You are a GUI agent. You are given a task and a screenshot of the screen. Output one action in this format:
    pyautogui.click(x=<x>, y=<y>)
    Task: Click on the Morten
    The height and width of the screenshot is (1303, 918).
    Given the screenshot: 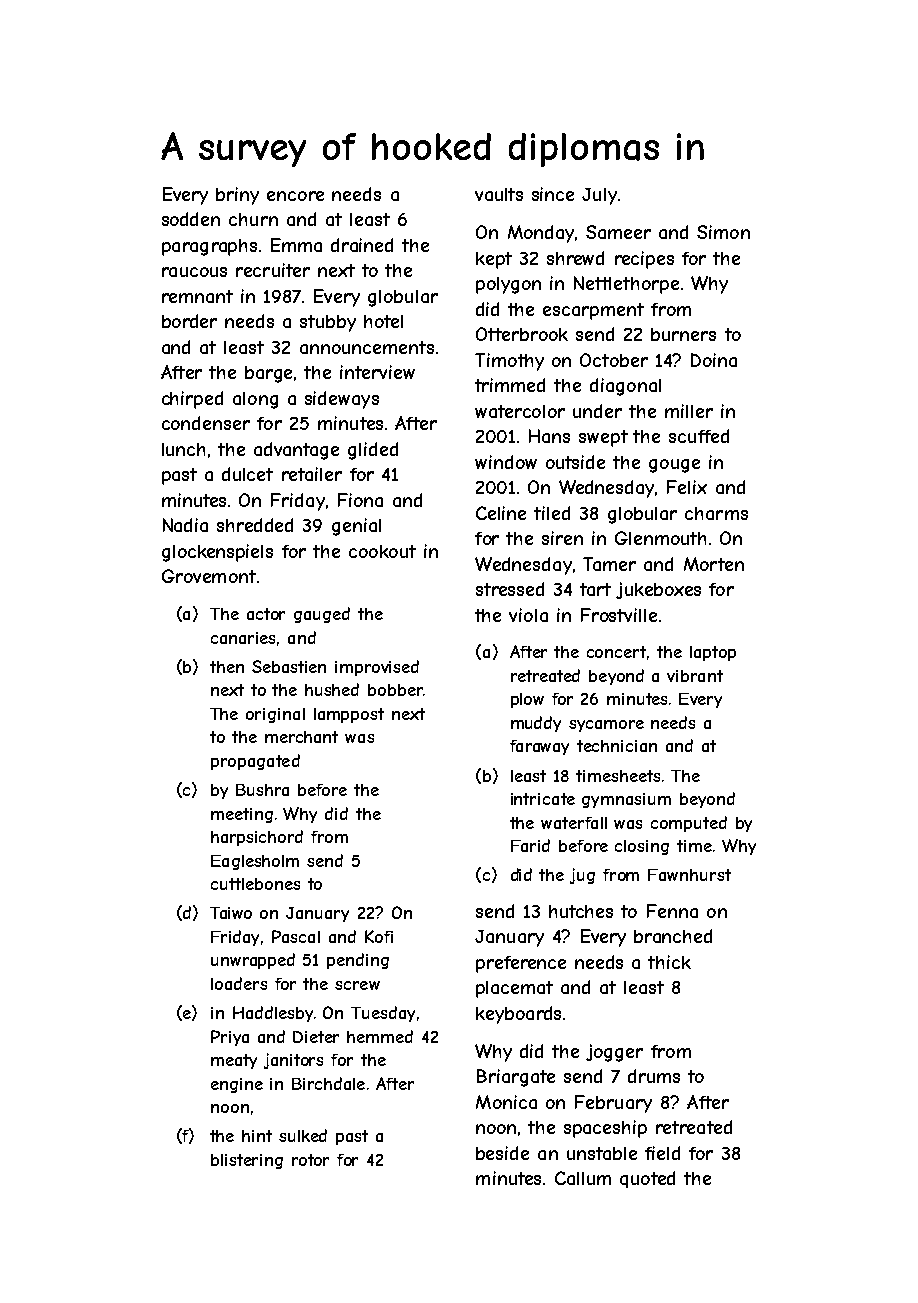 What is the action you would take?
    pyautogui.click(x=714, y=564)
